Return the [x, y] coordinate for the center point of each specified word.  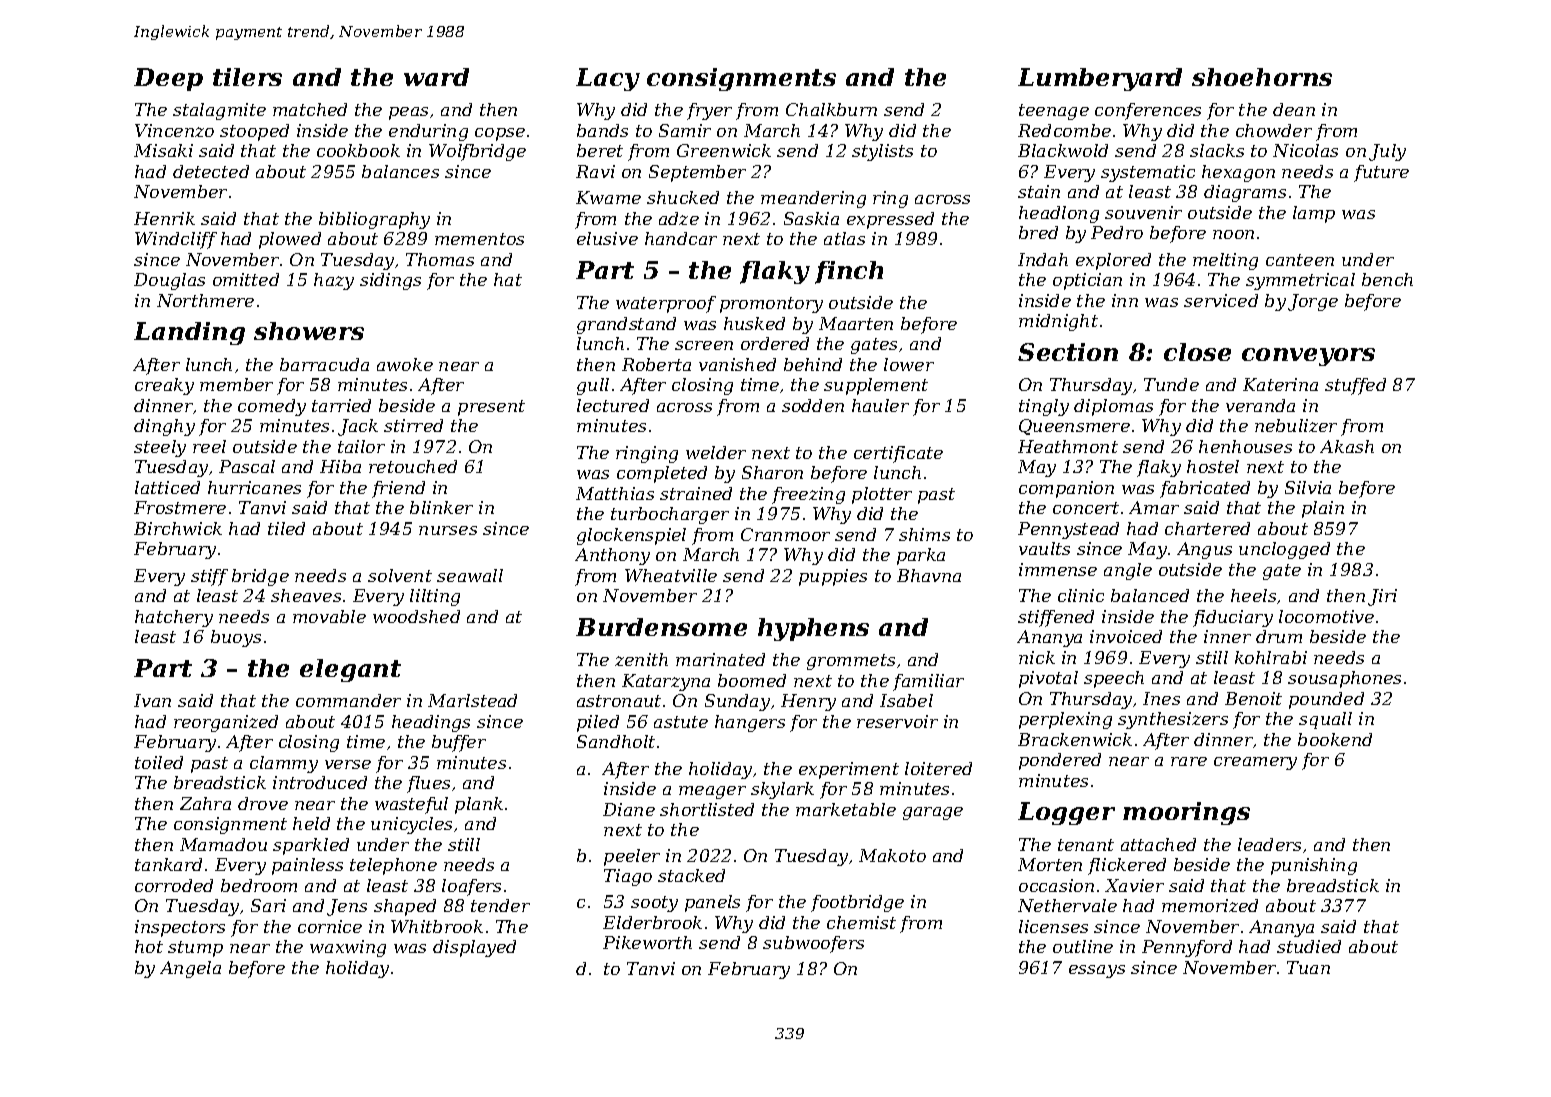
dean [1294, 109]
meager [712, 792]
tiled [286, 528]
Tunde [1171, 384]
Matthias [615, 493]
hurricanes [254, 487]
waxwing [348, 948]
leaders [1269, 844]
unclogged [1284, 550]
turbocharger [670, 515]
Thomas [440, 259]
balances [400, 171]
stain [1039, 191]
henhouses [1245, 446]
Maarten [856, 323]
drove [263, 803]
